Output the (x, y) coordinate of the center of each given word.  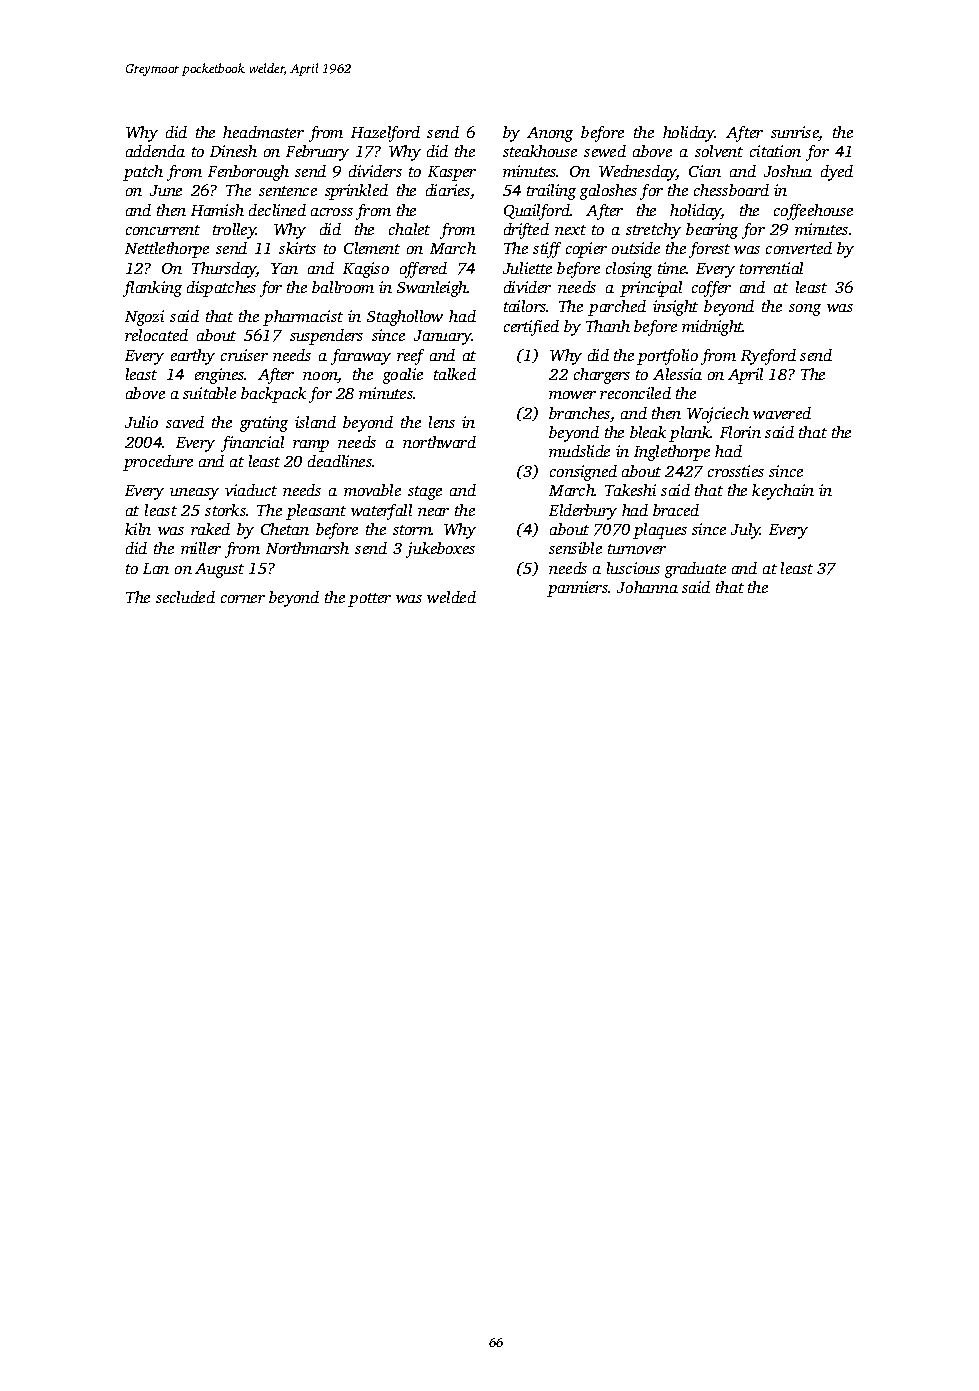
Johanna (647, 587)
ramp (311, 446)
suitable (209, 393)
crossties (736, 471)
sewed (605, 151)
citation (775, 151)
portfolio (667, 357)
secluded (185, 597)
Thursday (224, 270)
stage (425, 493)
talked (455, 374)
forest (709, 250)
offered (423, 270)
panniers (577, 589)
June (166, 190)
